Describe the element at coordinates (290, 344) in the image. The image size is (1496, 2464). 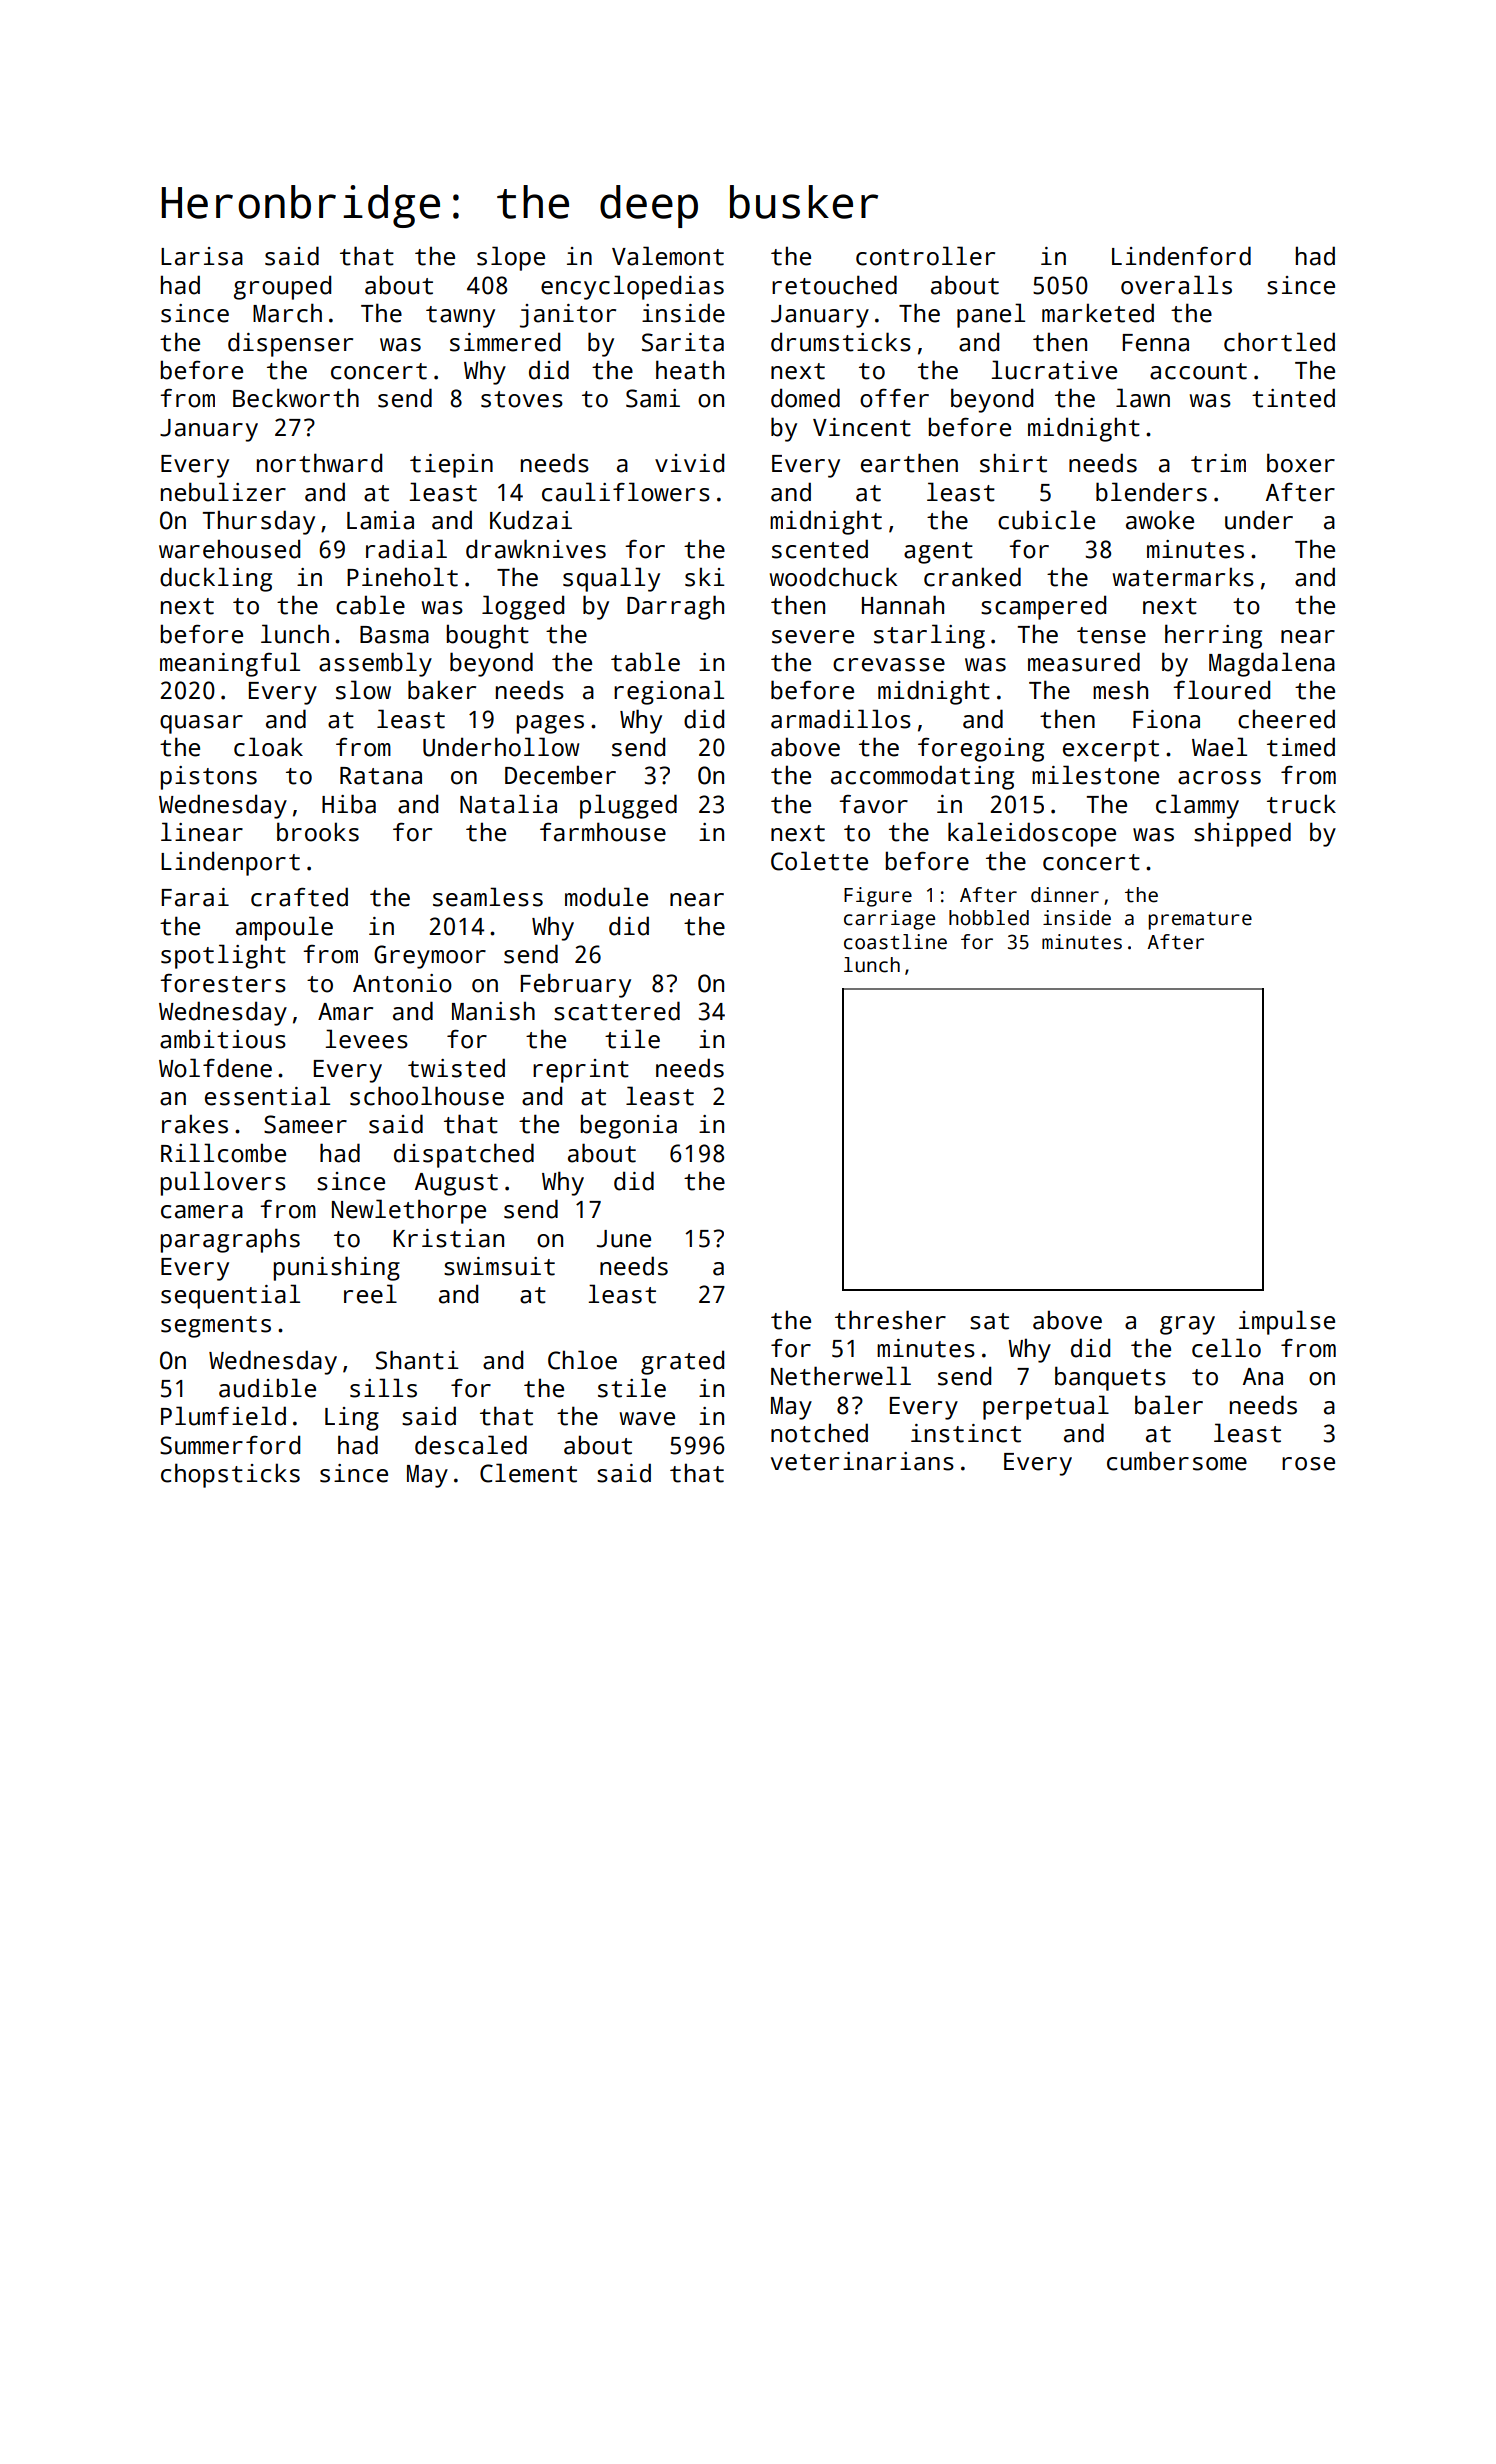
I see `dispenser` at that location.
